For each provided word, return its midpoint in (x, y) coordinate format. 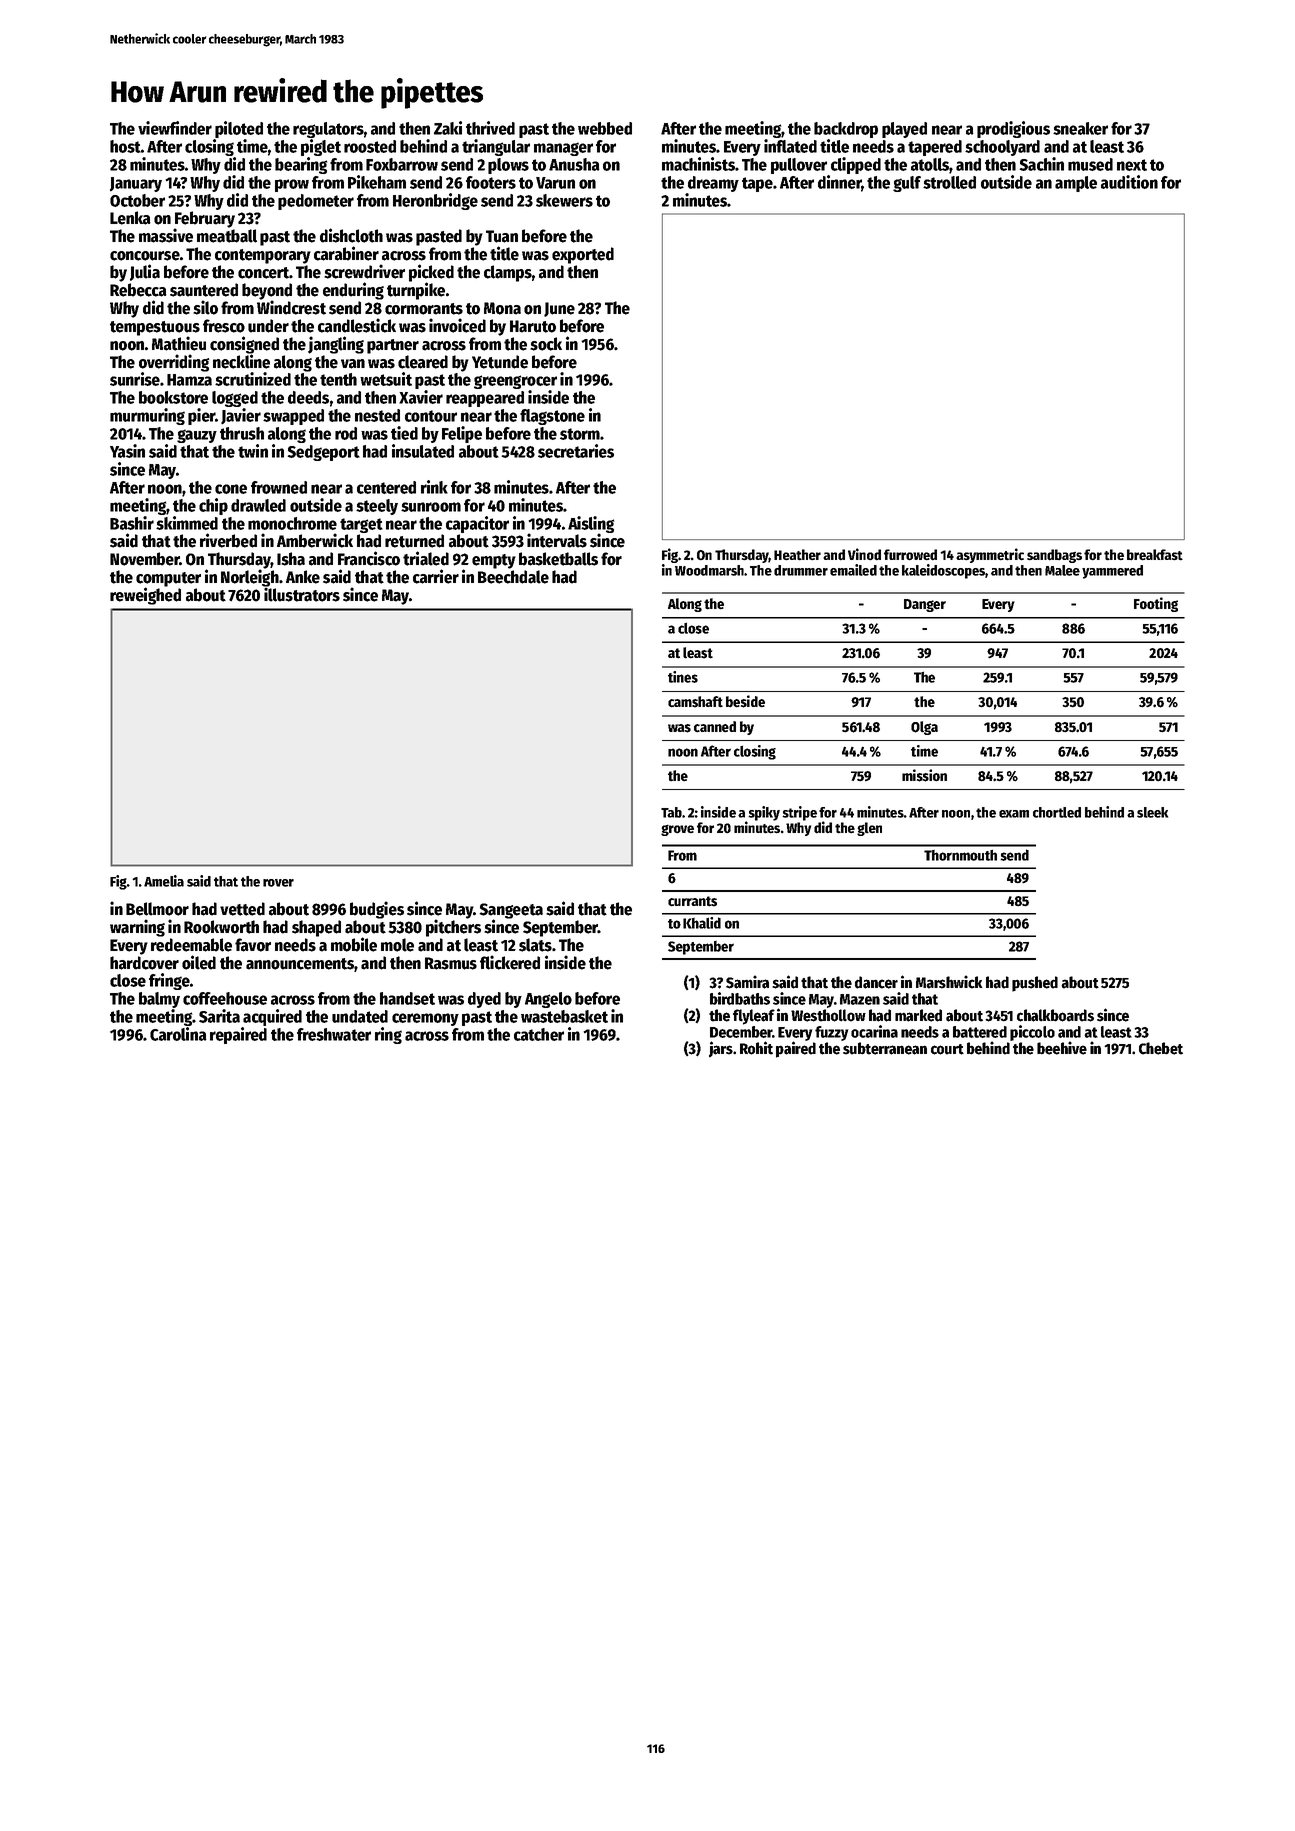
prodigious (1013, 129)
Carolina (178, 1034)
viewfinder (175, 128)
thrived (490, 128)
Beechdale (513, 577)
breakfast (1155, 555)
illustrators (302, 595)
